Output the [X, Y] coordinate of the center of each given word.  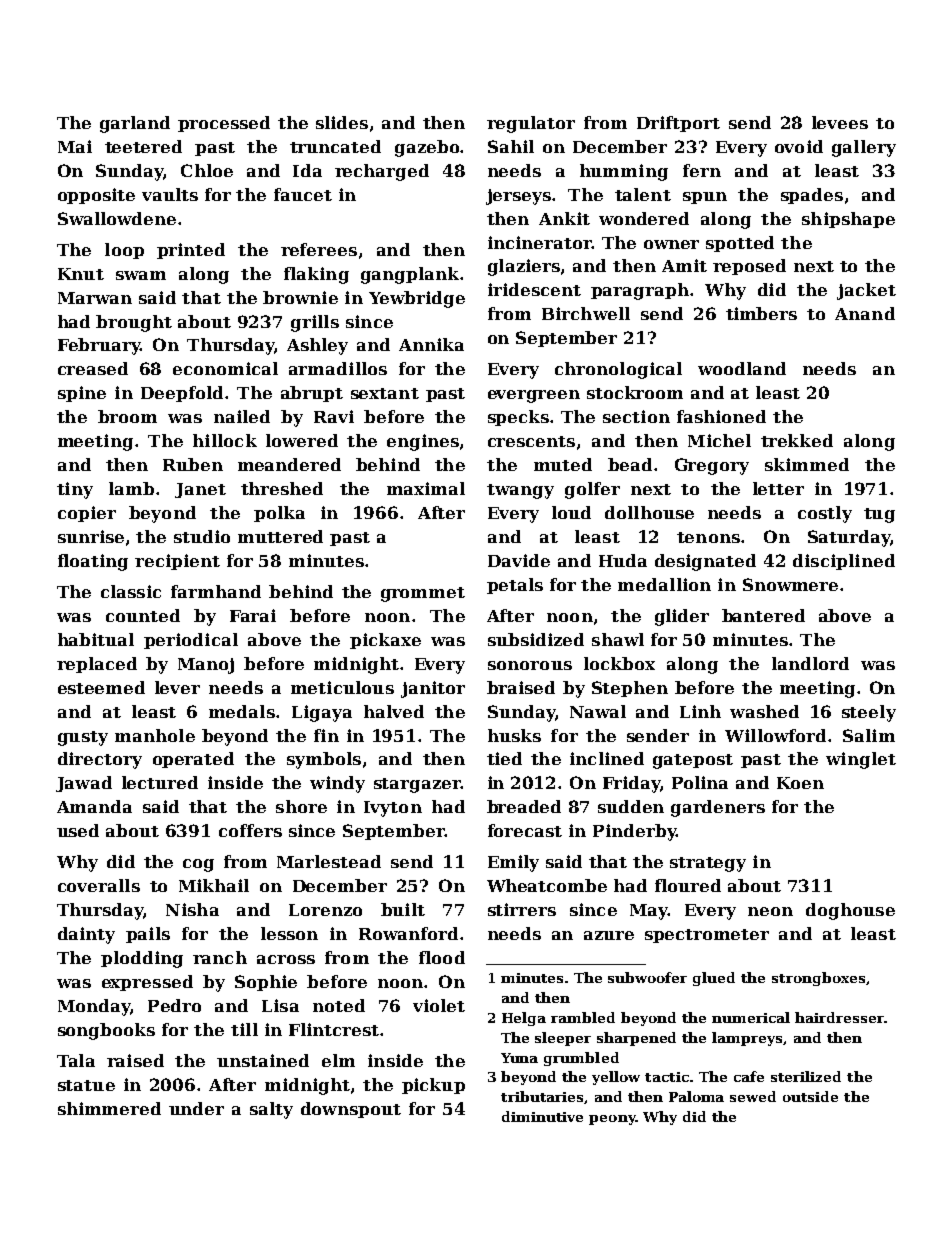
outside [810, 1096]
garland [135, 124]
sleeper [563, 1039]
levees [840, 122]
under [196, 1108]
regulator [531, 124]
